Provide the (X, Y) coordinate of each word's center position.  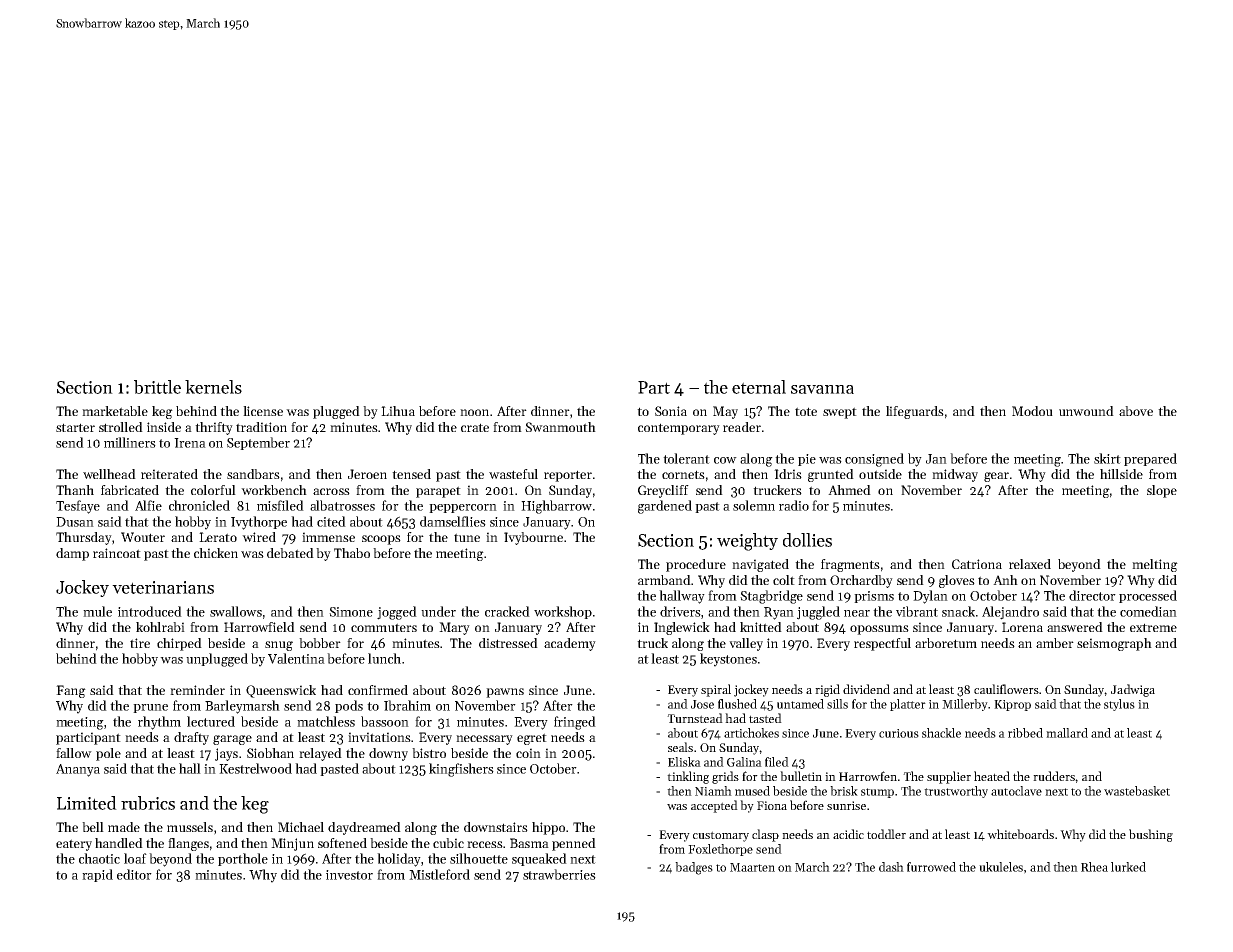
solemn (754, 505)
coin (528, 753)
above (1136, 411)
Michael (301, 827)
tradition (261, 427)
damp (72, 554)
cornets (683, 474)
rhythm (159, 723)
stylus (1119, 705)
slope (1162, 491)
